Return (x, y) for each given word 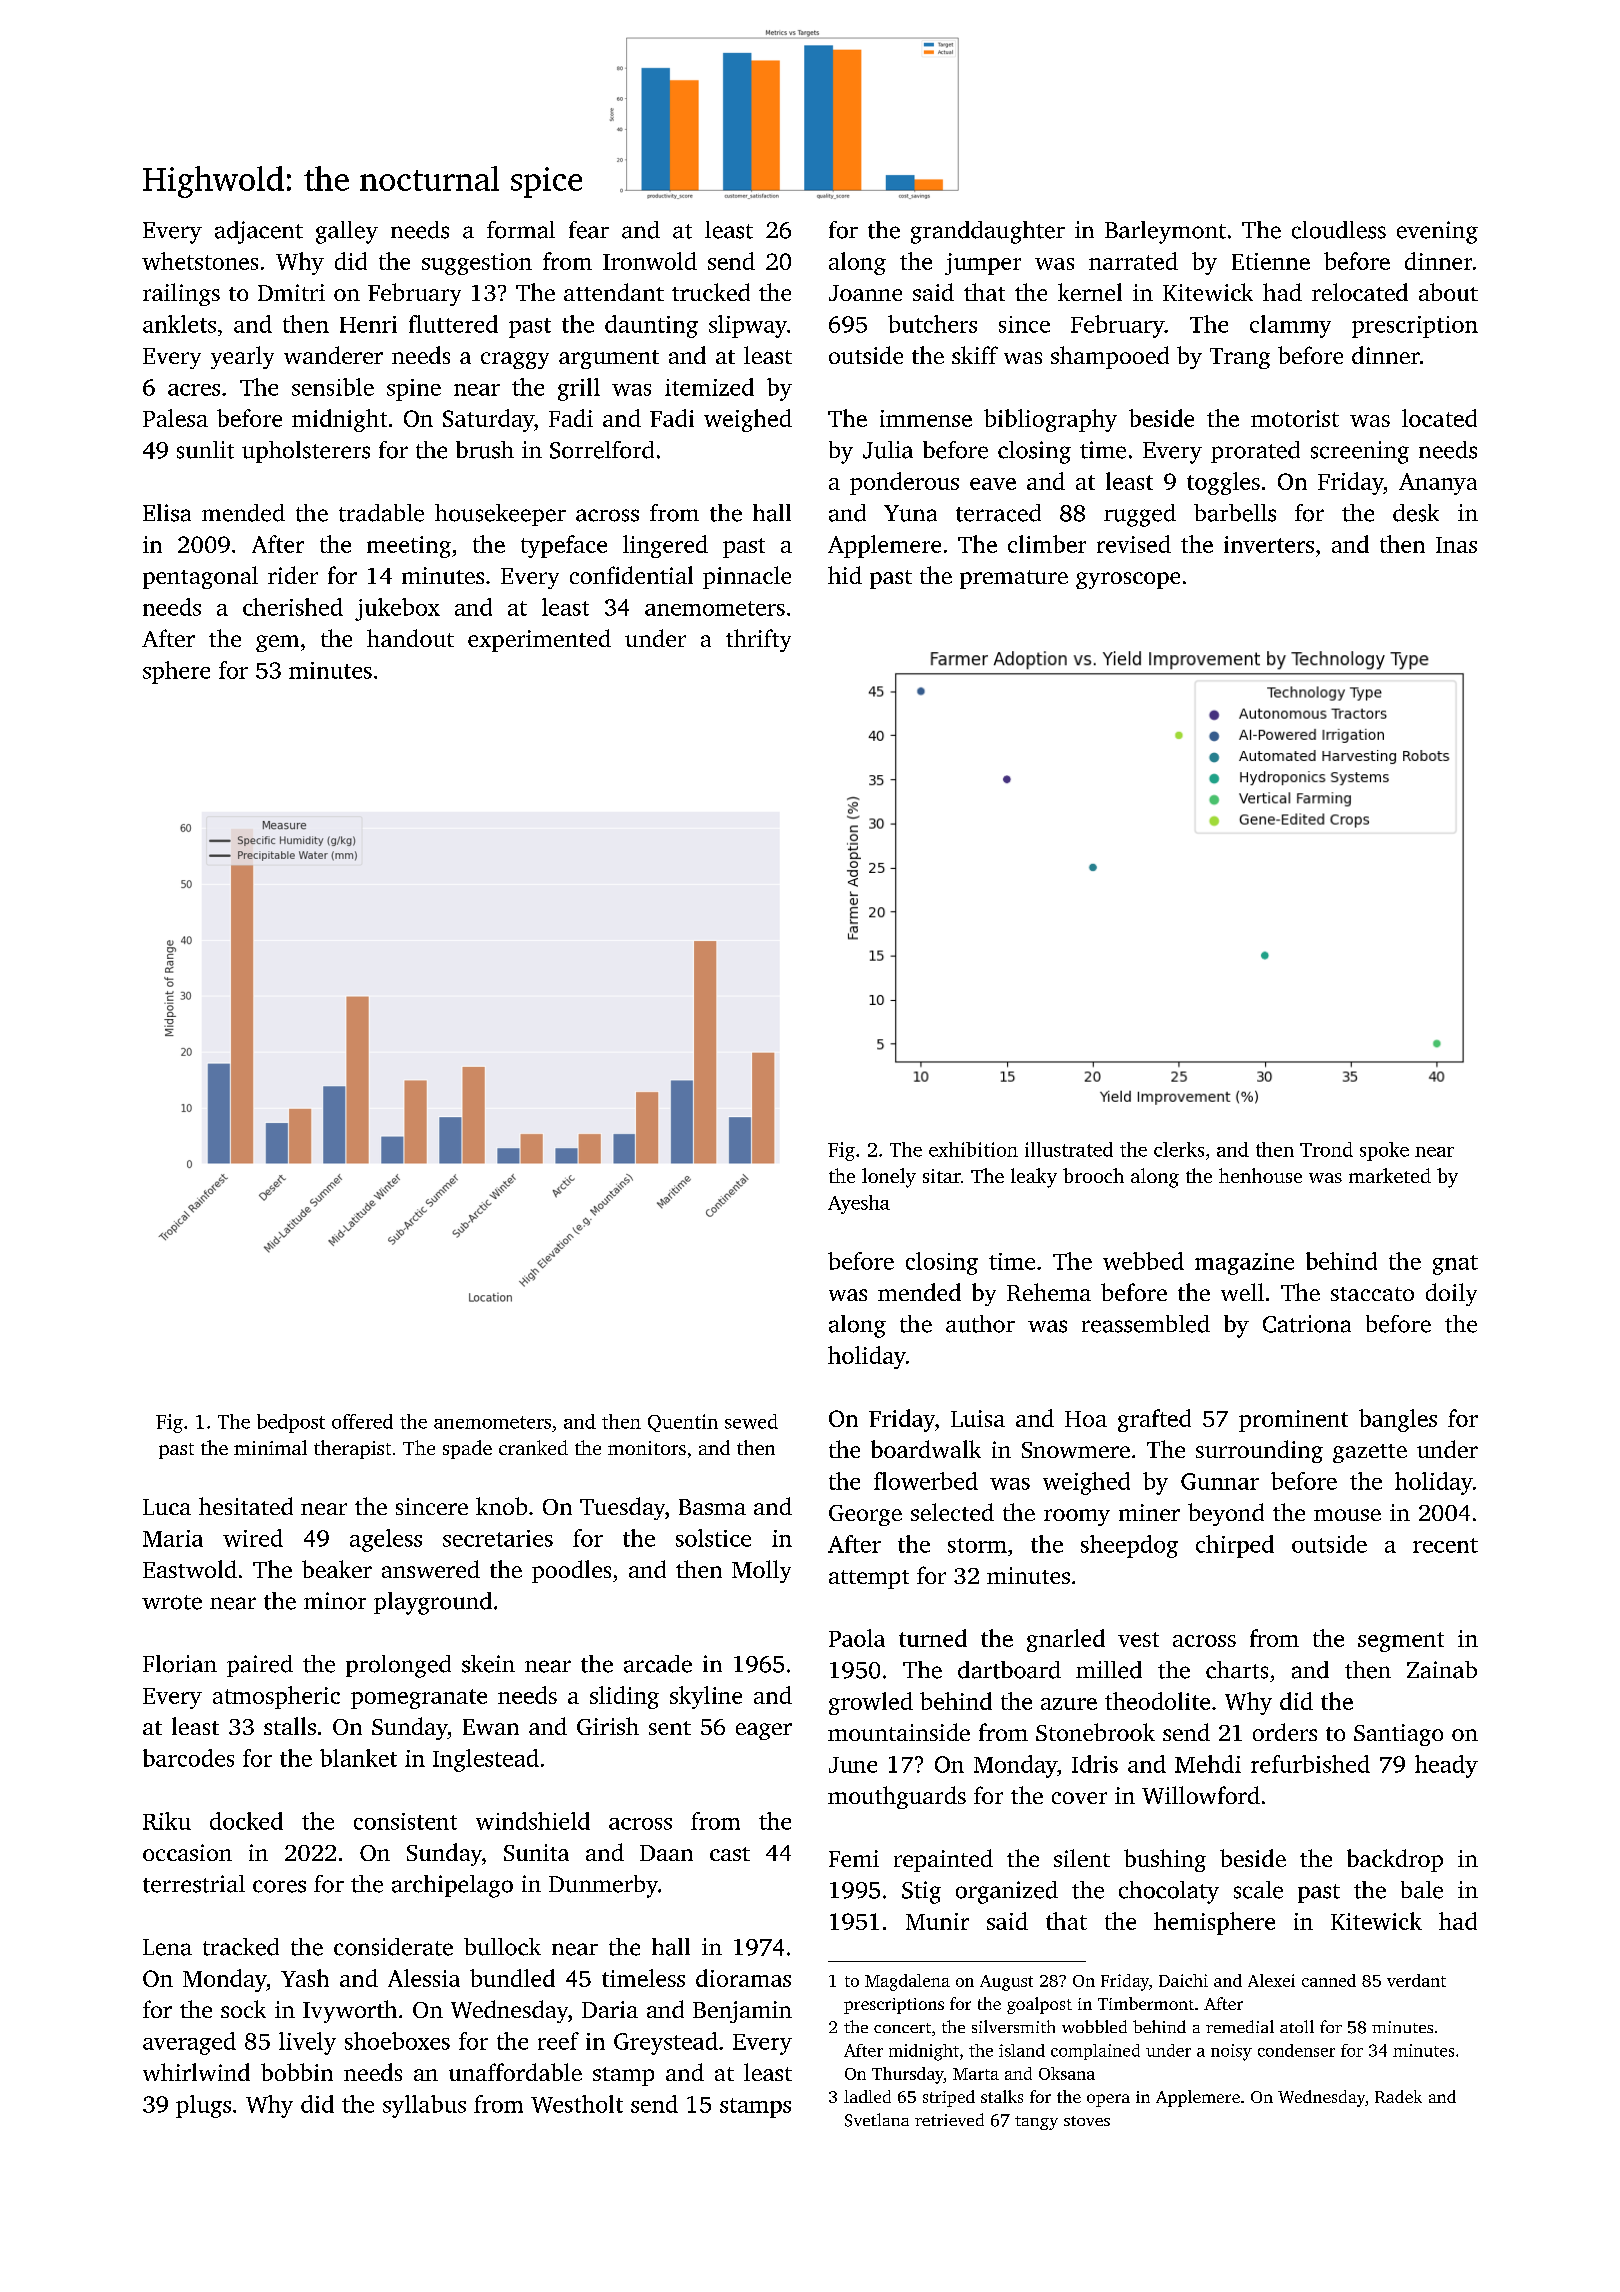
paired (260, 1666)
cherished (293, 607)
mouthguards (897, 1797)
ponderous (904, 483)
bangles (1398, 1420)
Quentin (683, 1423)
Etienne (1271, 261)
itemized (709, 387)
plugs (203, 2106)
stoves (1087, 2121)
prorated (1255, 452)
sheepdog (1129, 1546)
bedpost (291, 1423)
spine (414, 390)
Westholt (577, 2104)
